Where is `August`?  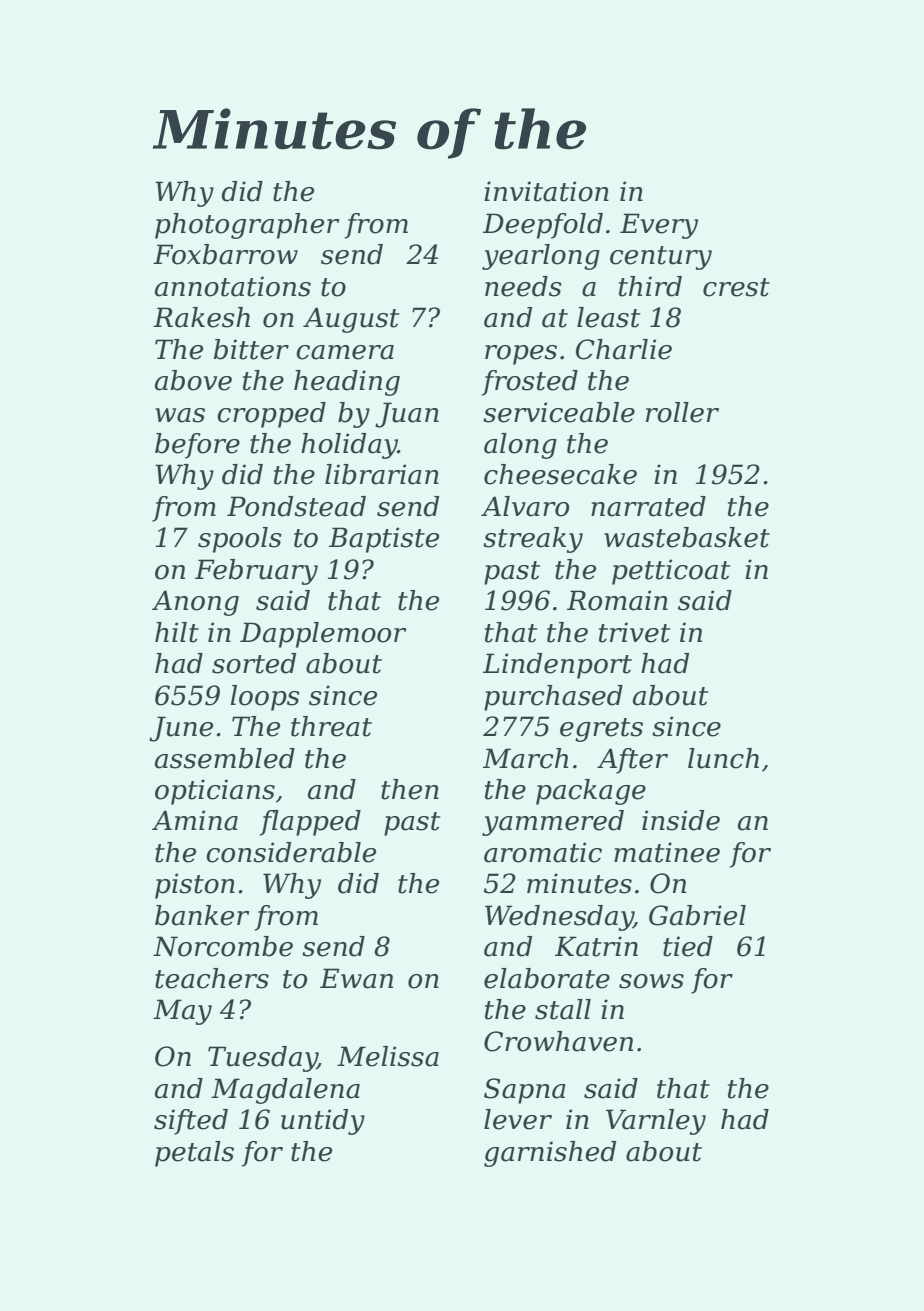 August is located at coordinates (351, 320).
